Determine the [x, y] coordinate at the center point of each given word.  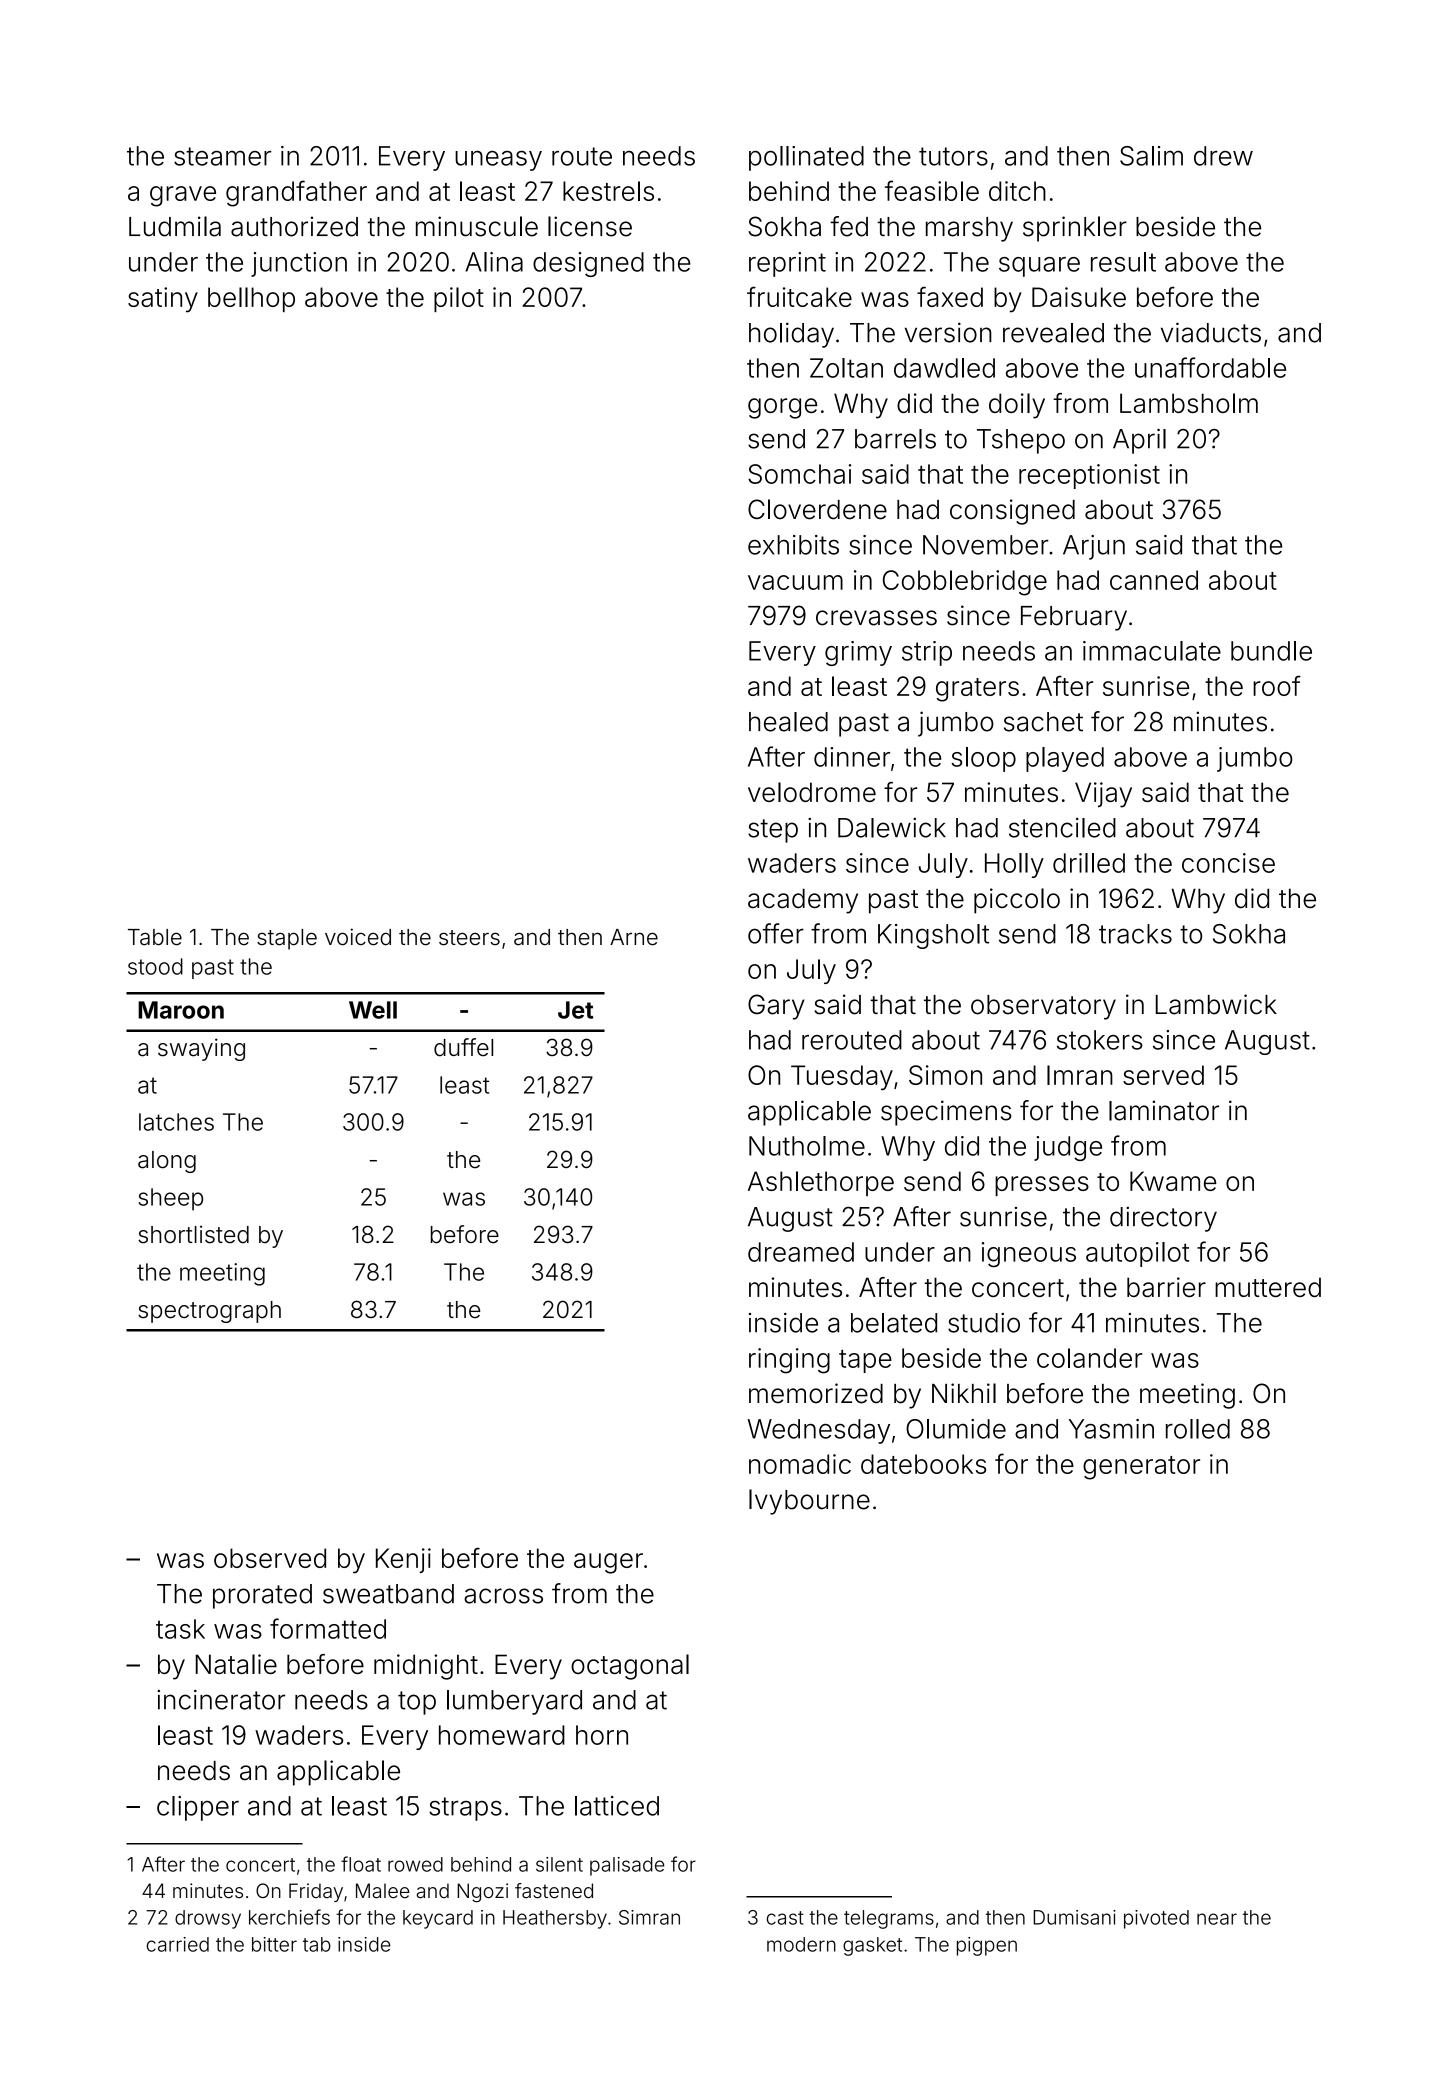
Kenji [403, 1560]
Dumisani [1074, 1917]
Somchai [799, 474]
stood [155, 966]
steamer [222, 156]
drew [1223, 156]
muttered [1268, 1287]
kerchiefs [289, 1917]
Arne [634, 937]
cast [785, 1918]
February [1074, 618]
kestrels [608, 191]
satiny [163, 300]
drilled [1089, 863]
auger [608, 1563]
